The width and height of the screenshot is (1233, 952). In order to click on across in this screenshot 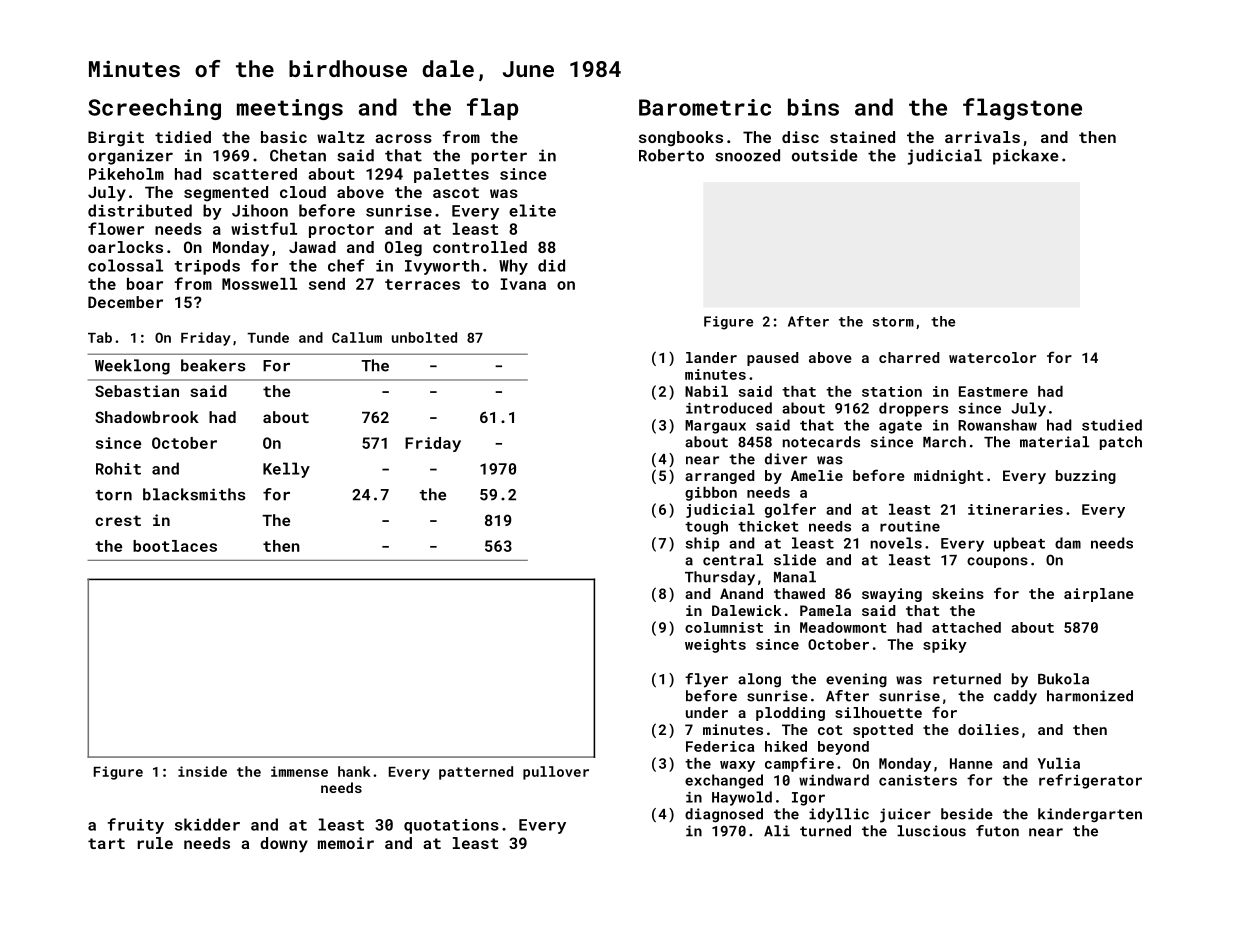, I will do `click(403, 138)`.
